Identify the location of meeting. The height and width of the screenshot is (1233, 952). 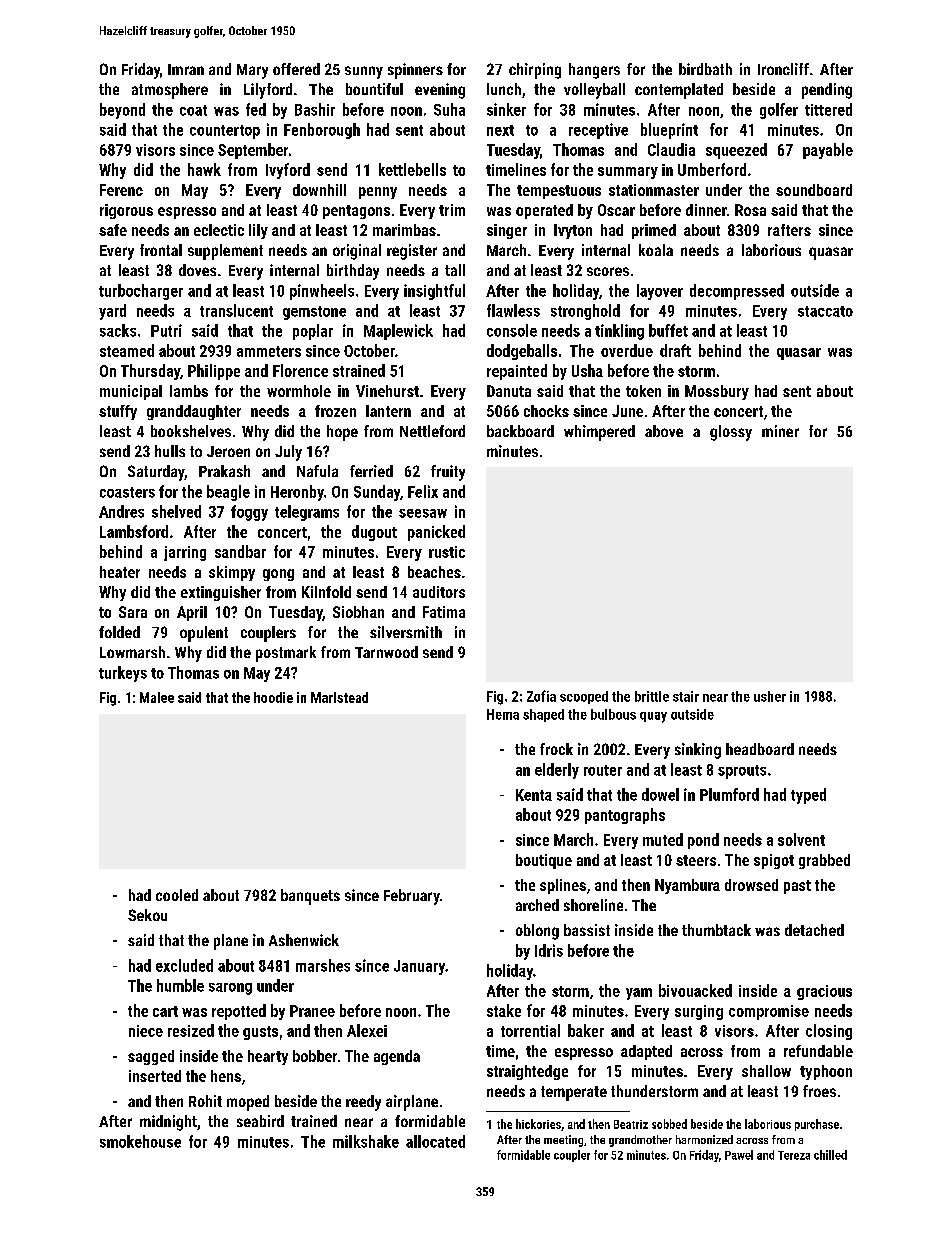
(563, 1141).
